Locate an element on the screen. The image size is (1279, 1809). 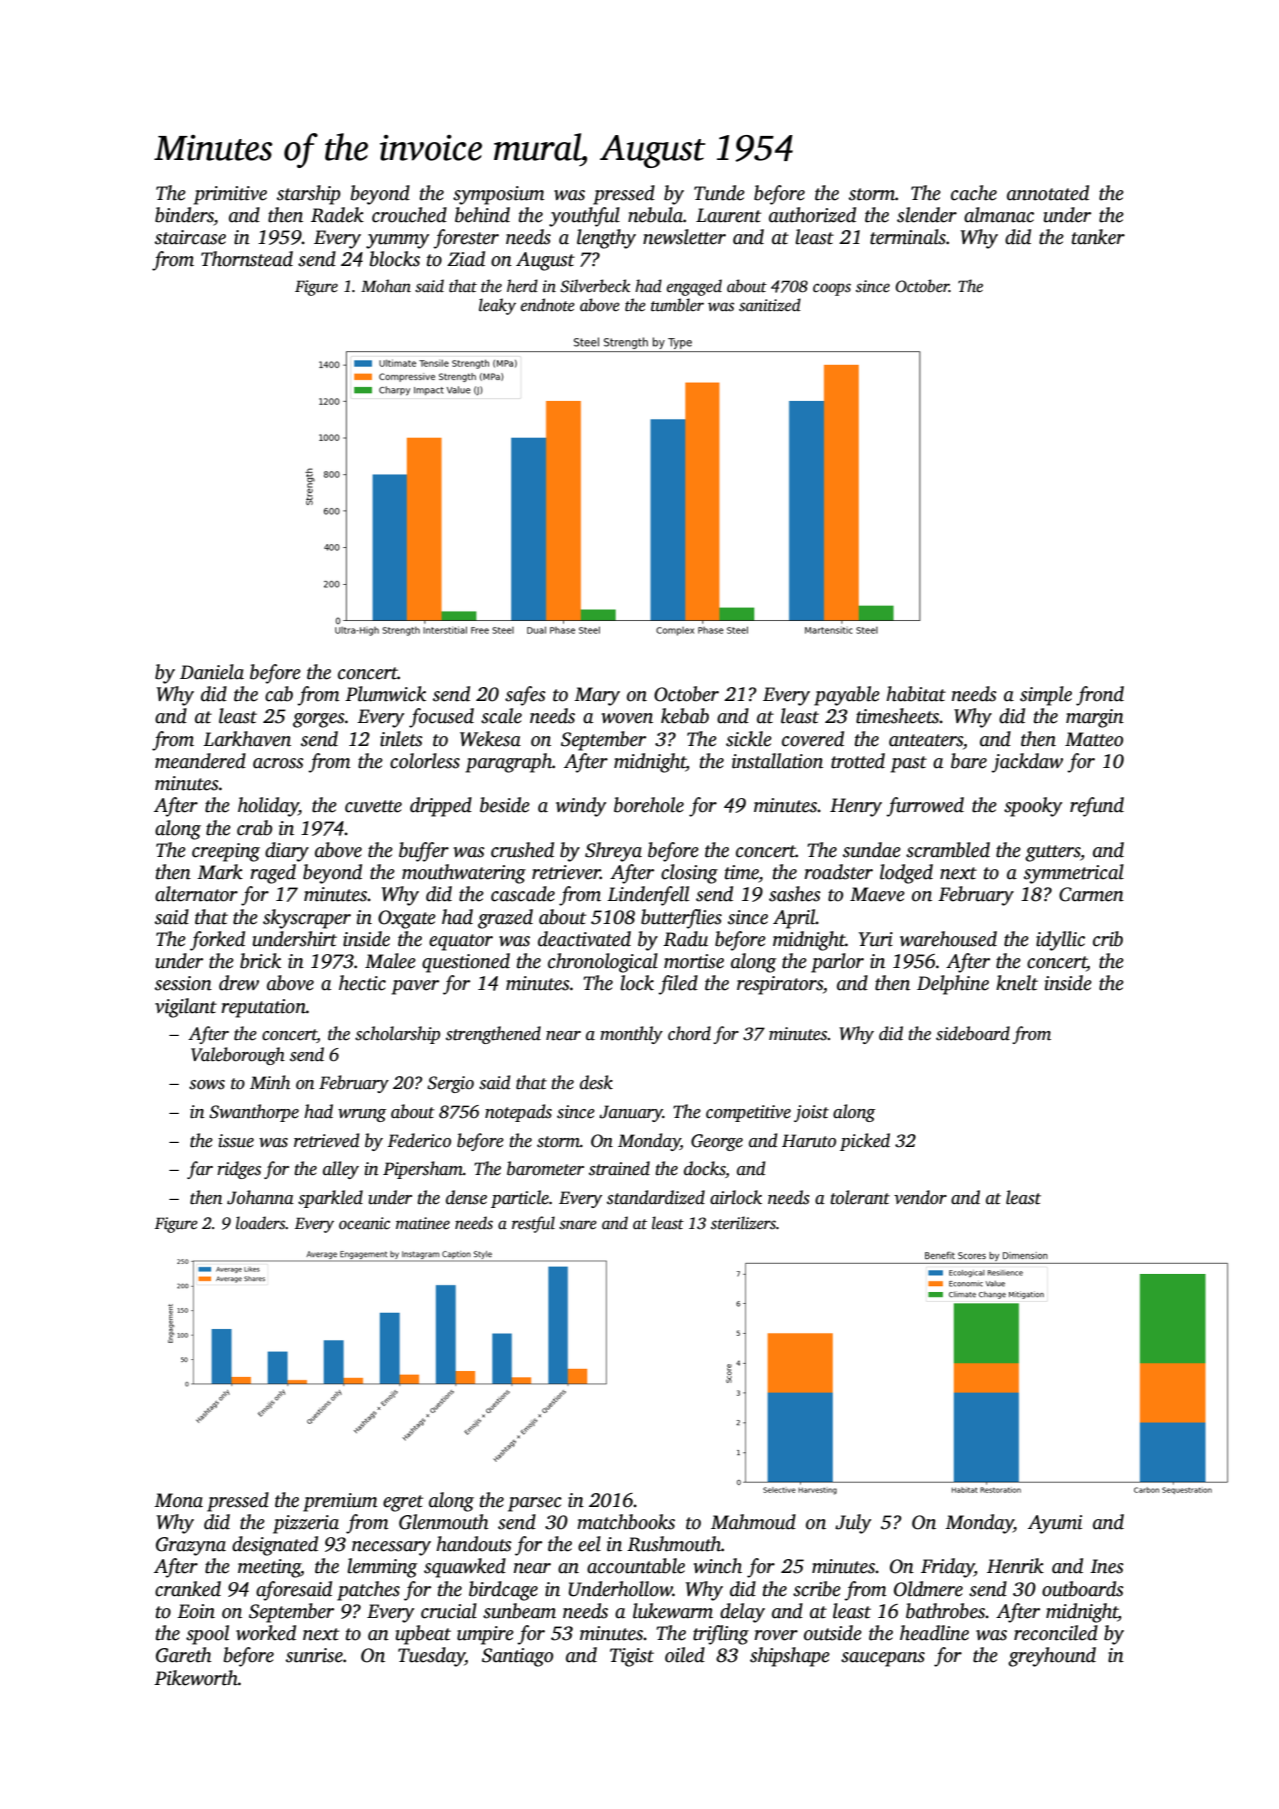
tanker is located at coordinates (1098, 237).
